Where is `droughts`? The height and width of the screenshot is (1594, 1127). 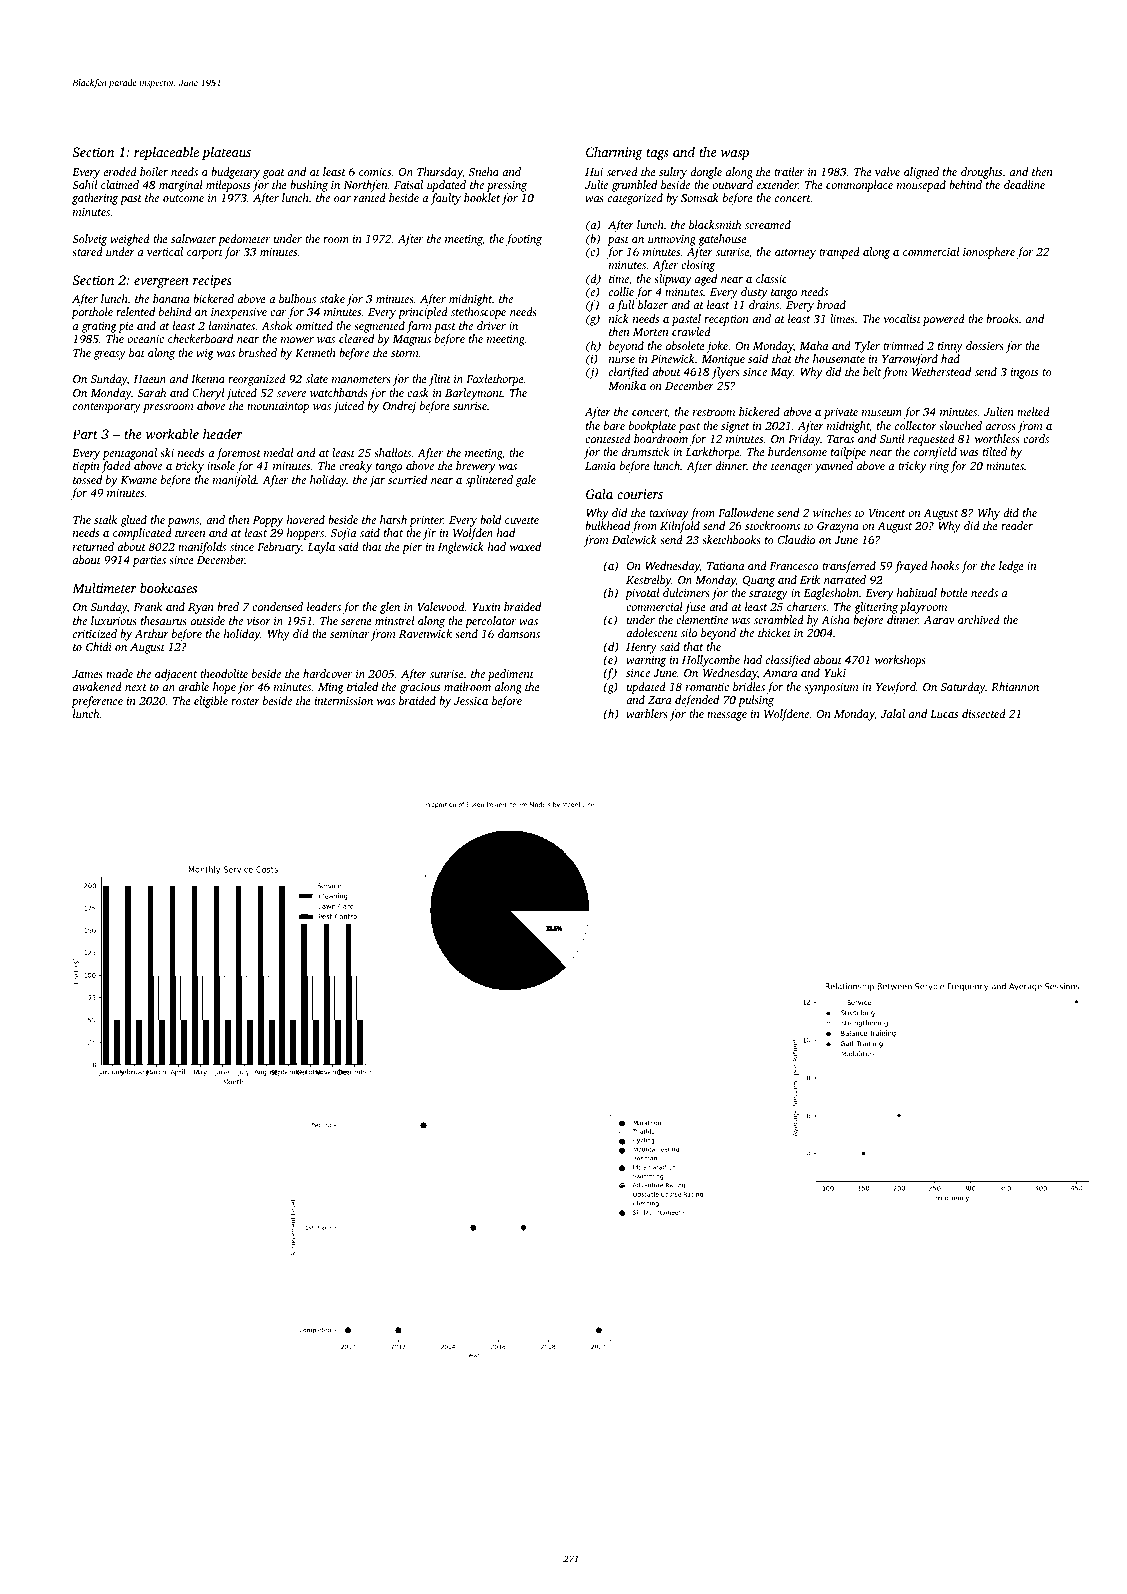 droughts is located at coordinates (981, 173).
